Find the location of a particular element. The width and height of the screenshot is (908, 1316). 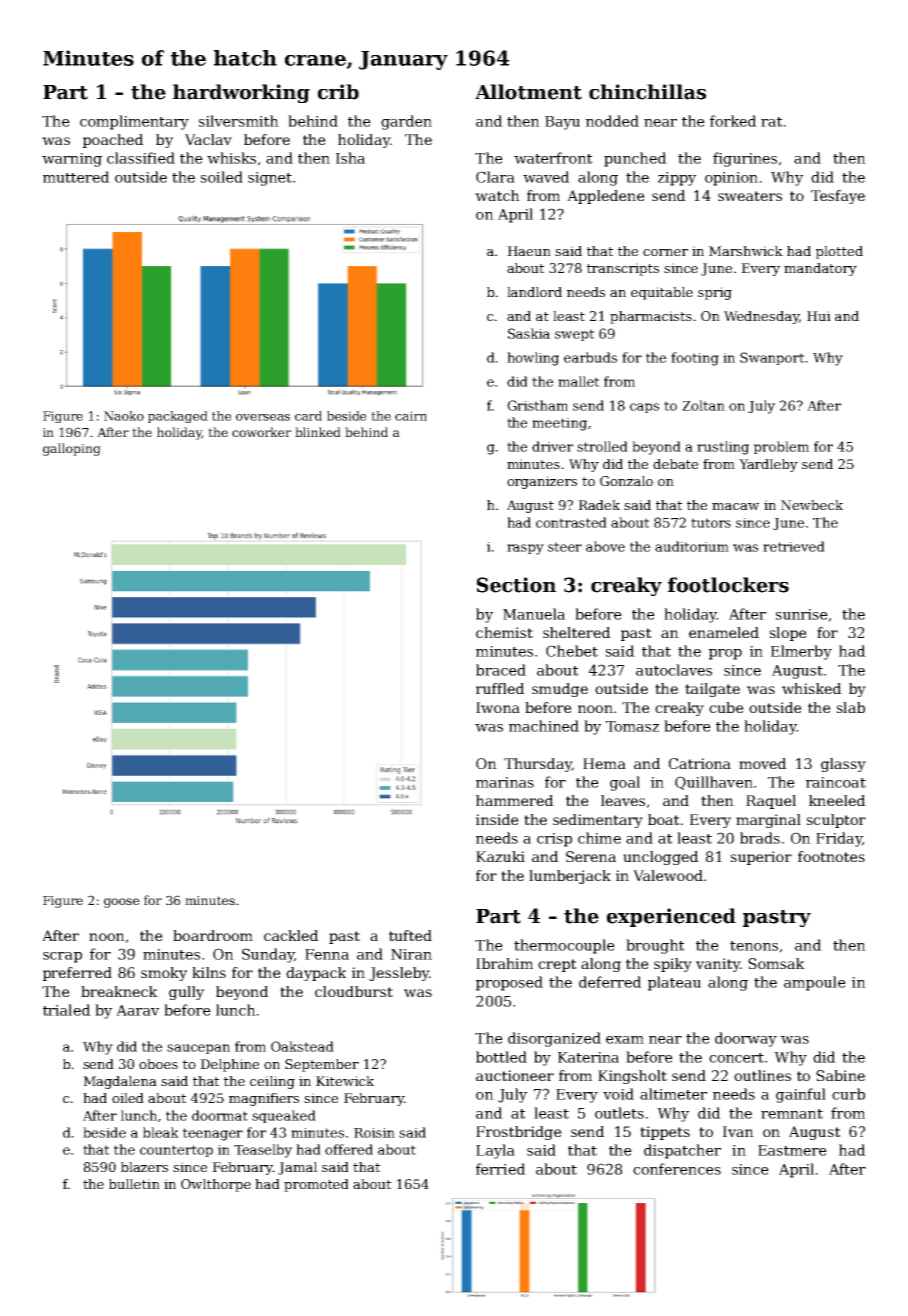

Catriona is located at coordinates (700, 763).
